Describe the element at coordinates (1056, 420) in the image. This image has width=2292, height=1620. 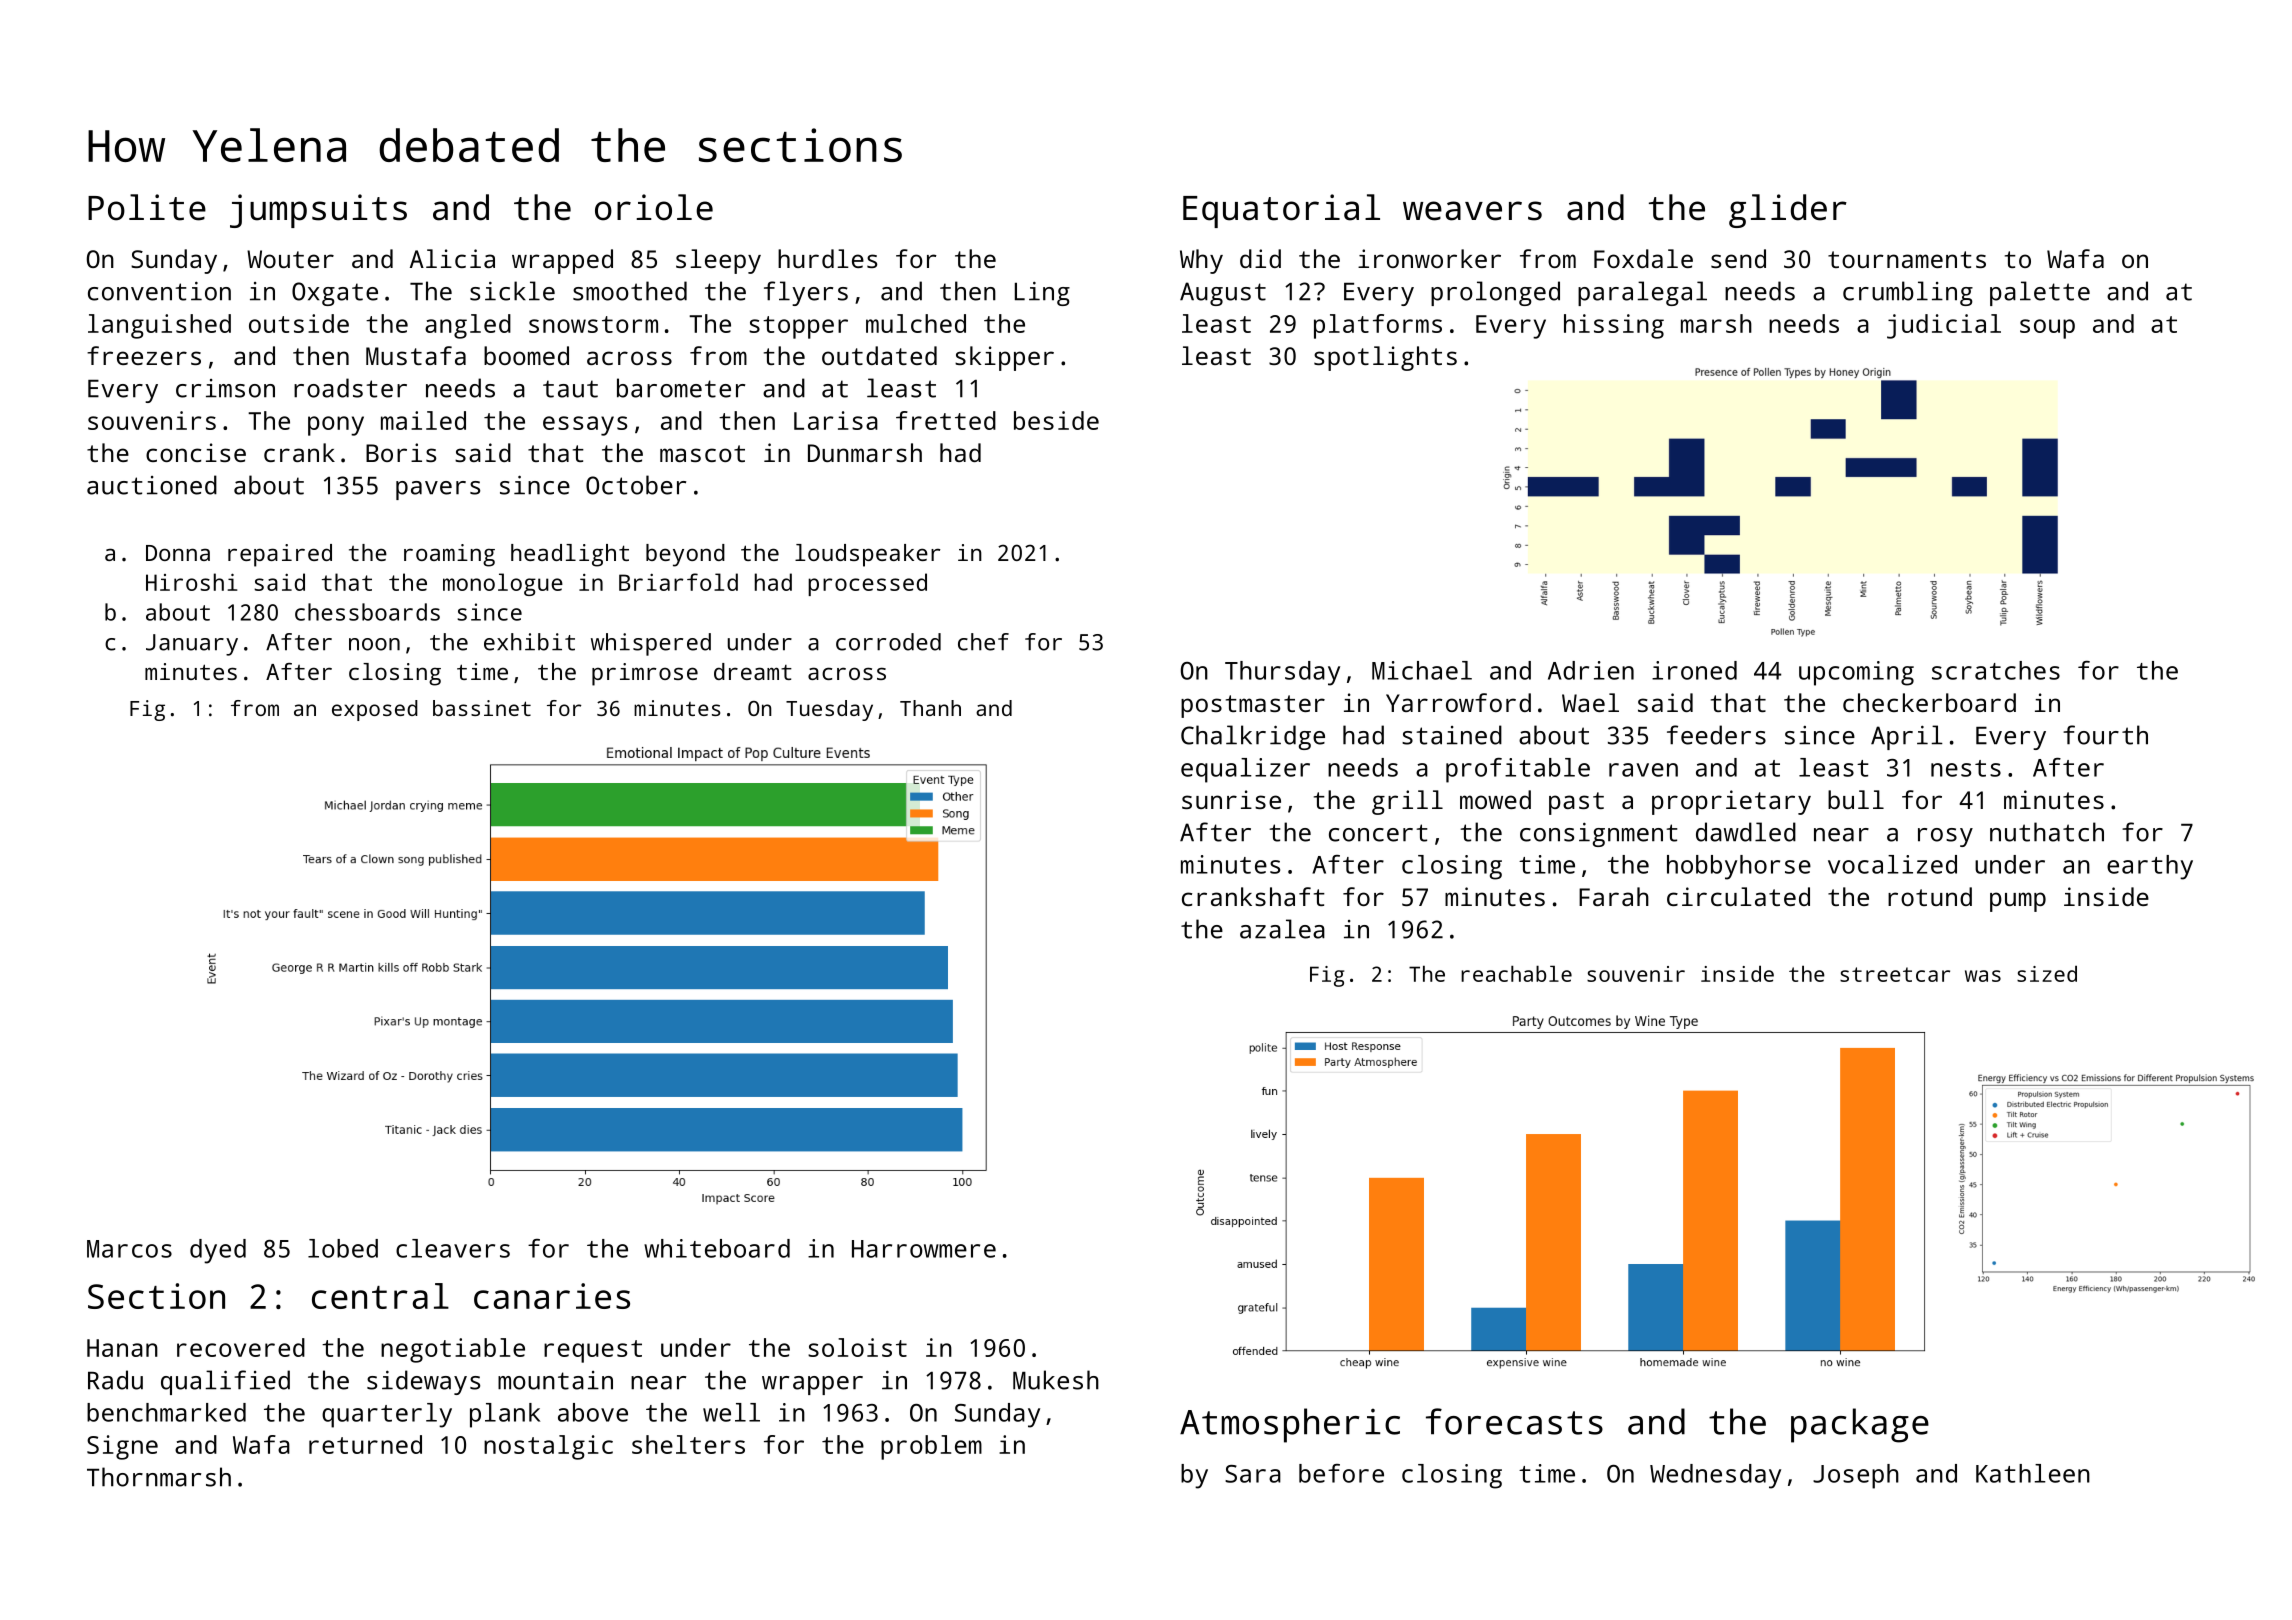
I see `beside` at that location.
